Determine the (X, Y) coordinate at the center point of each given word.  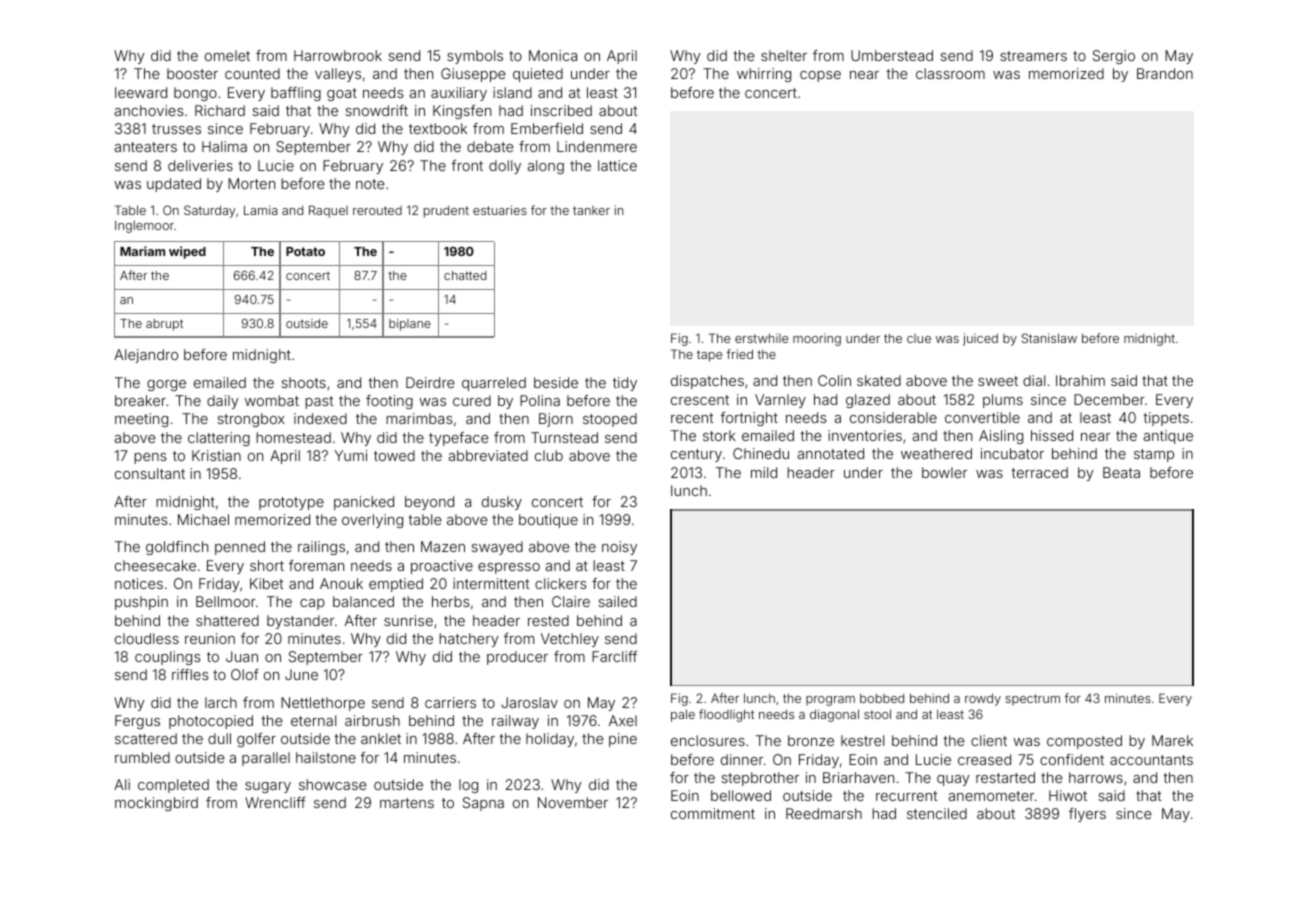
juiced (980, 339)
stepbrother (760, 779)
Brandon (1165, 73)
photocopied (211, 722)
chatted (465, 275)
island (512, 92)
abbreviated (488, 455)
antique (1168, 437)
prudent (446, 212)
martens (407, 803)
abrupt (164, 325)
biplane (410, 325)
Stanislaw (1049, 338)
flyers (1087, 815)
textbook (438, 128)
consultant (150, 473)
